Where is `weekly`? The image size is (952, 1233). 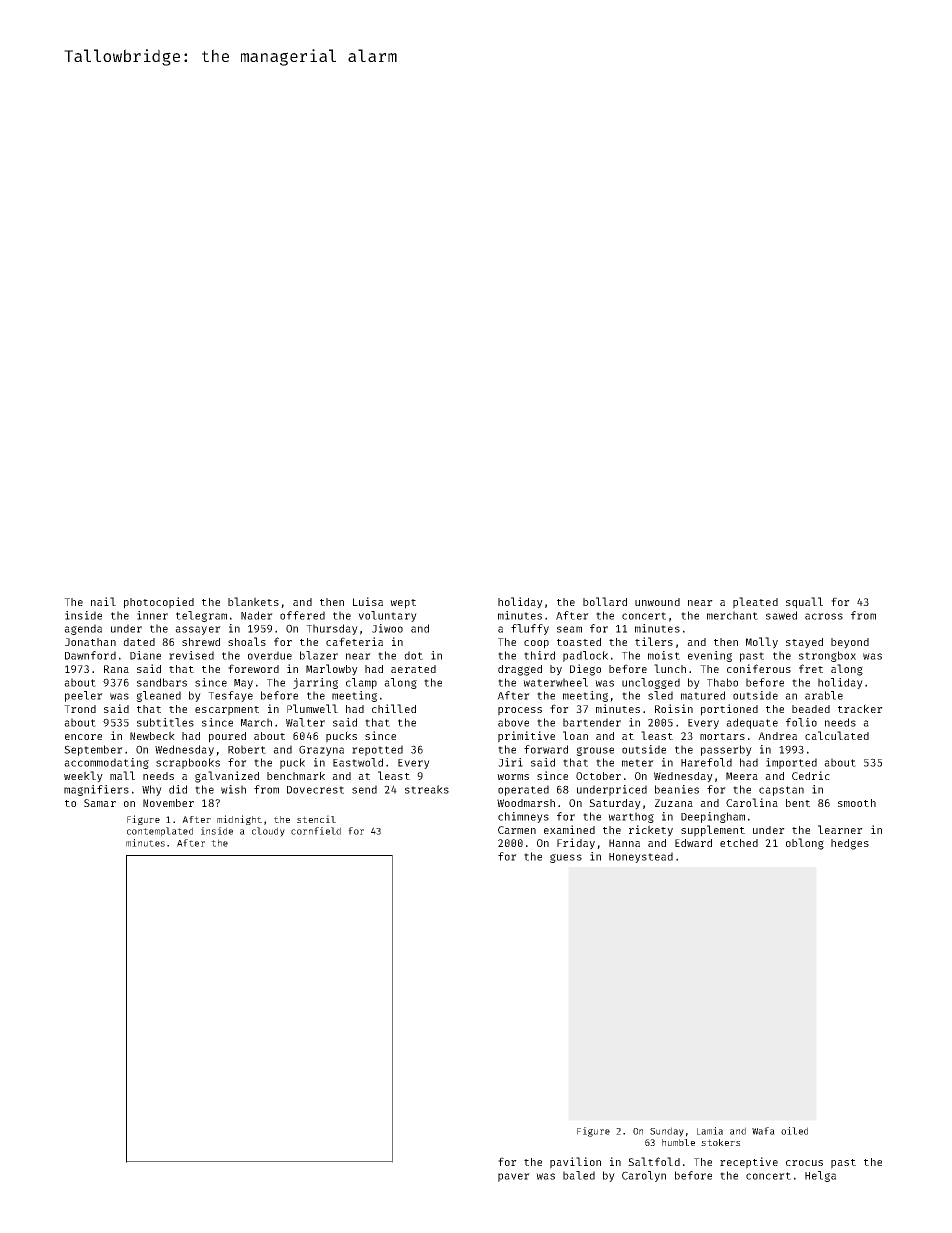 weekly is located at coordinates (83, 777).
